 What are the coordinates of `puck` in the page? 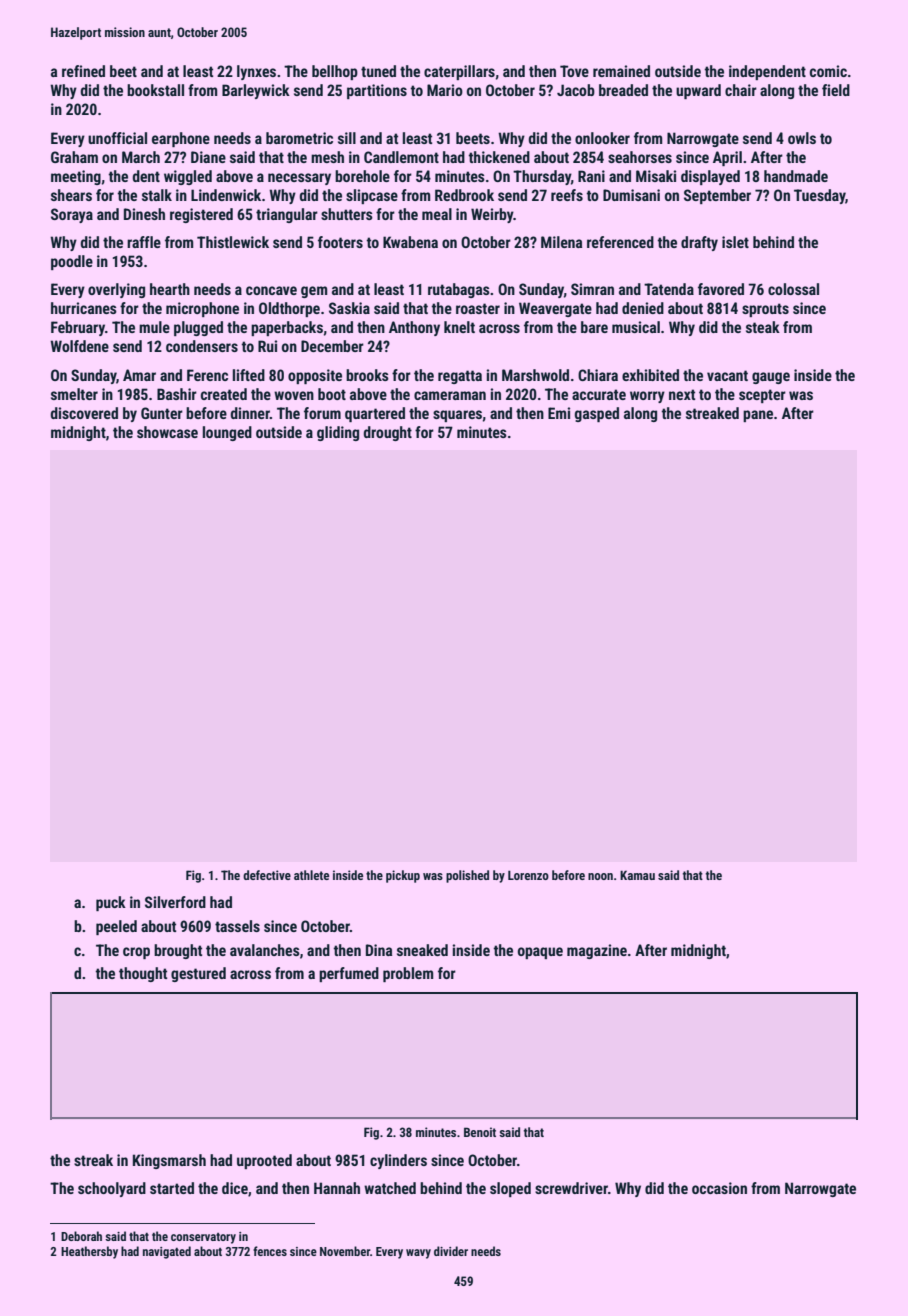 It's located at (111, 903).
